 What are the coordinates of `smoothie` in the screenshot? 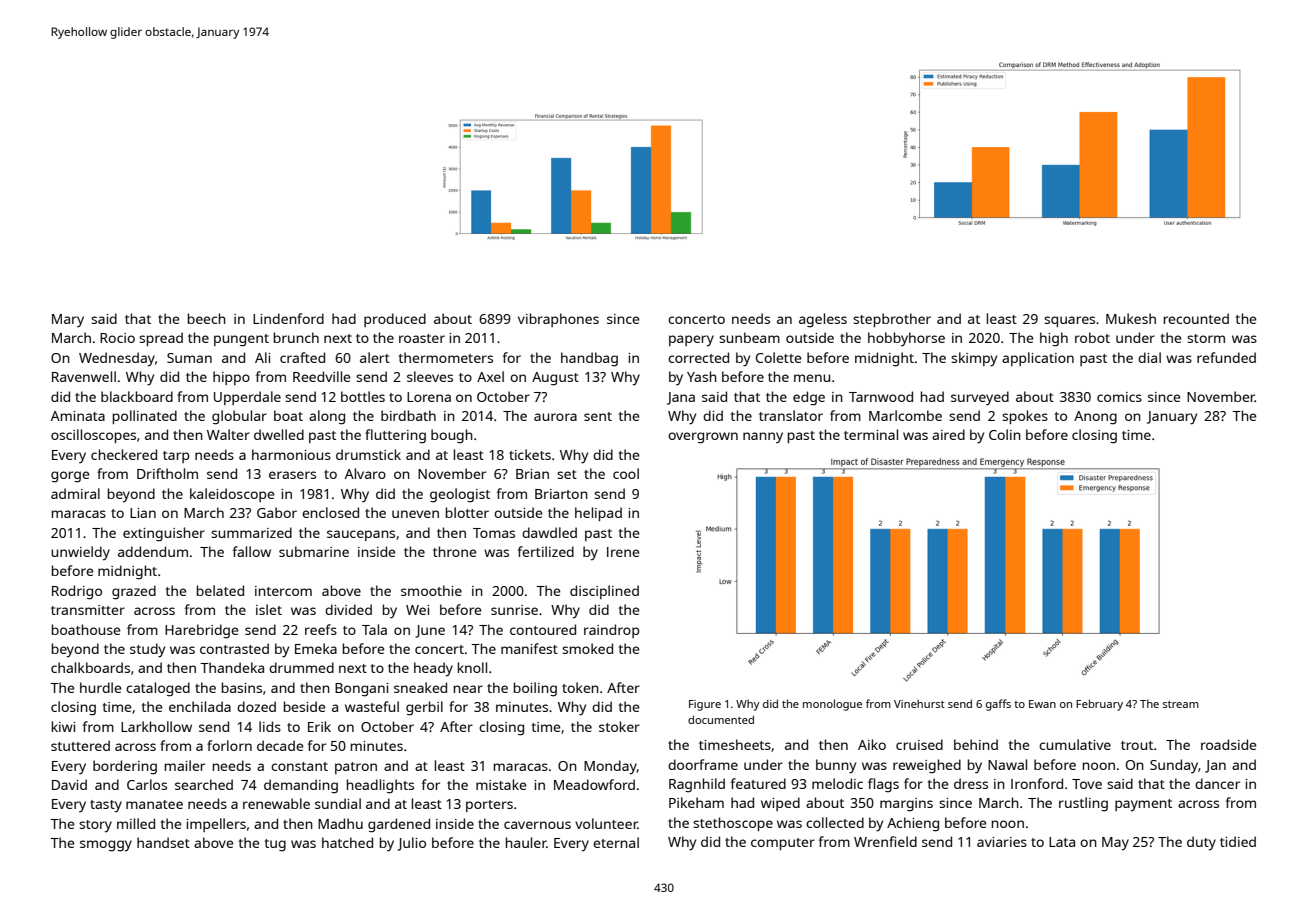 It's located at (431, 590).
